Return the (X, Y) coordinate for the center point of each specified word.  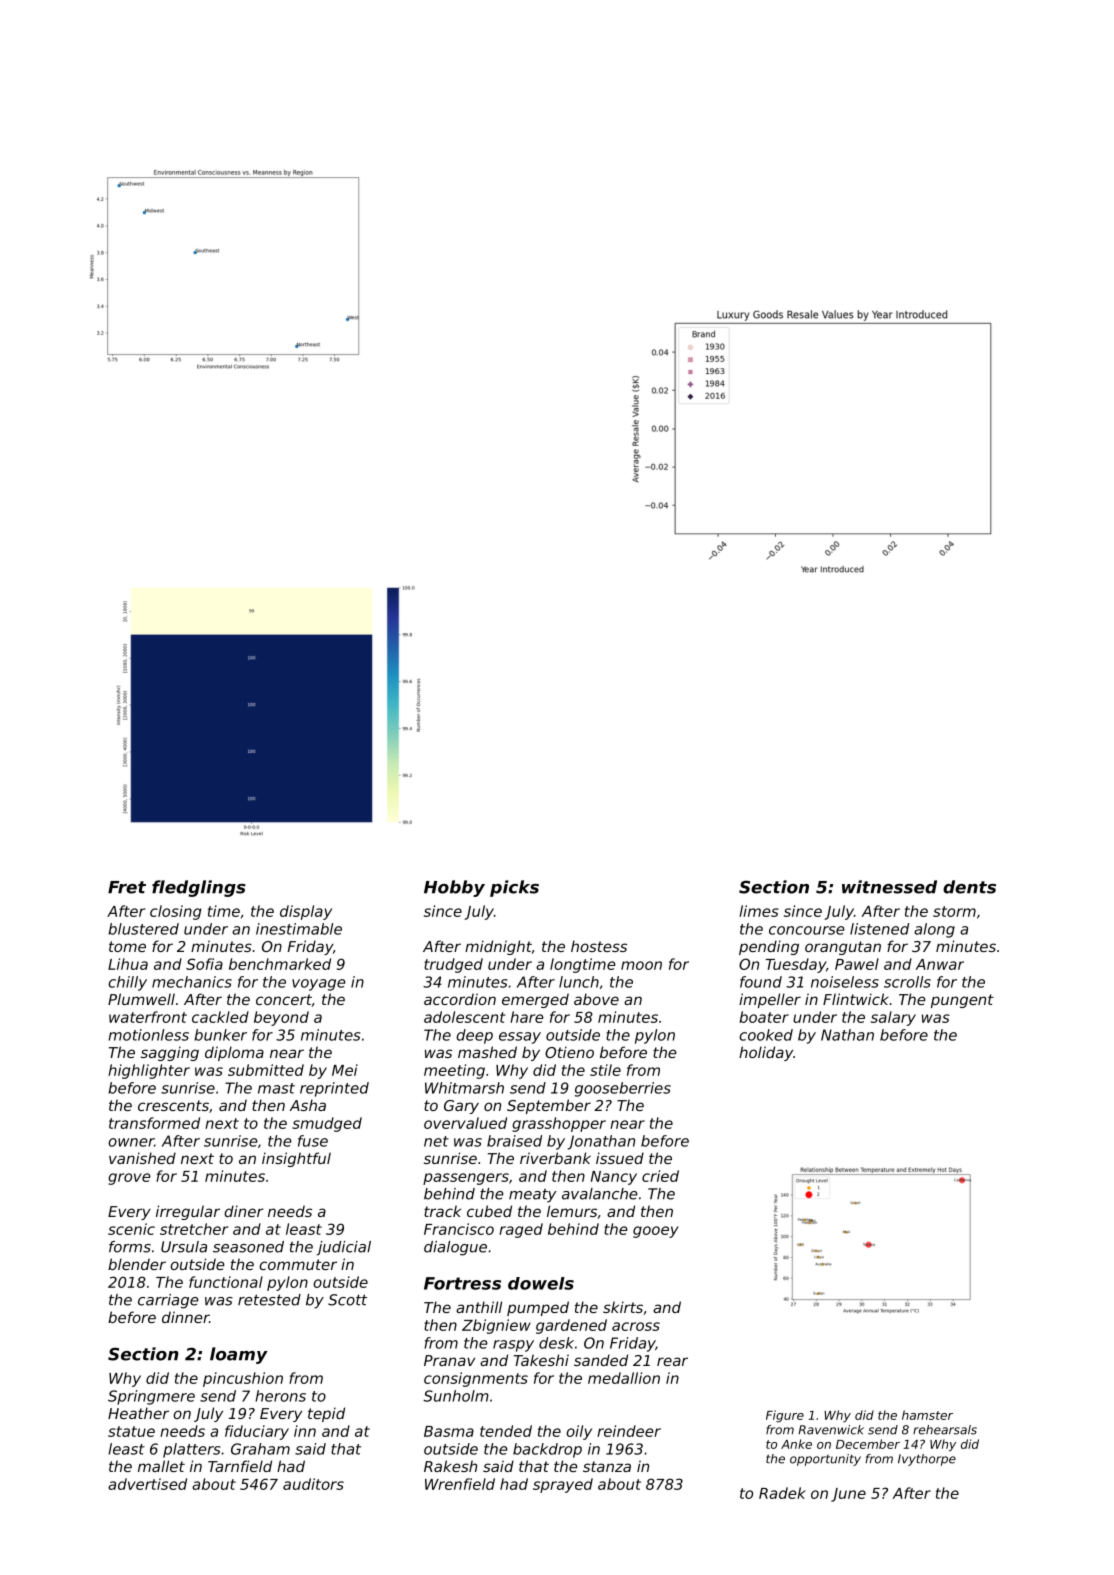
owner (131, 1142)
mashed (487, 1052)
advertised (147, 1484)
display (306, 912)
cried (660, 1176)
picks (514, 888)
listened (879, 929)
